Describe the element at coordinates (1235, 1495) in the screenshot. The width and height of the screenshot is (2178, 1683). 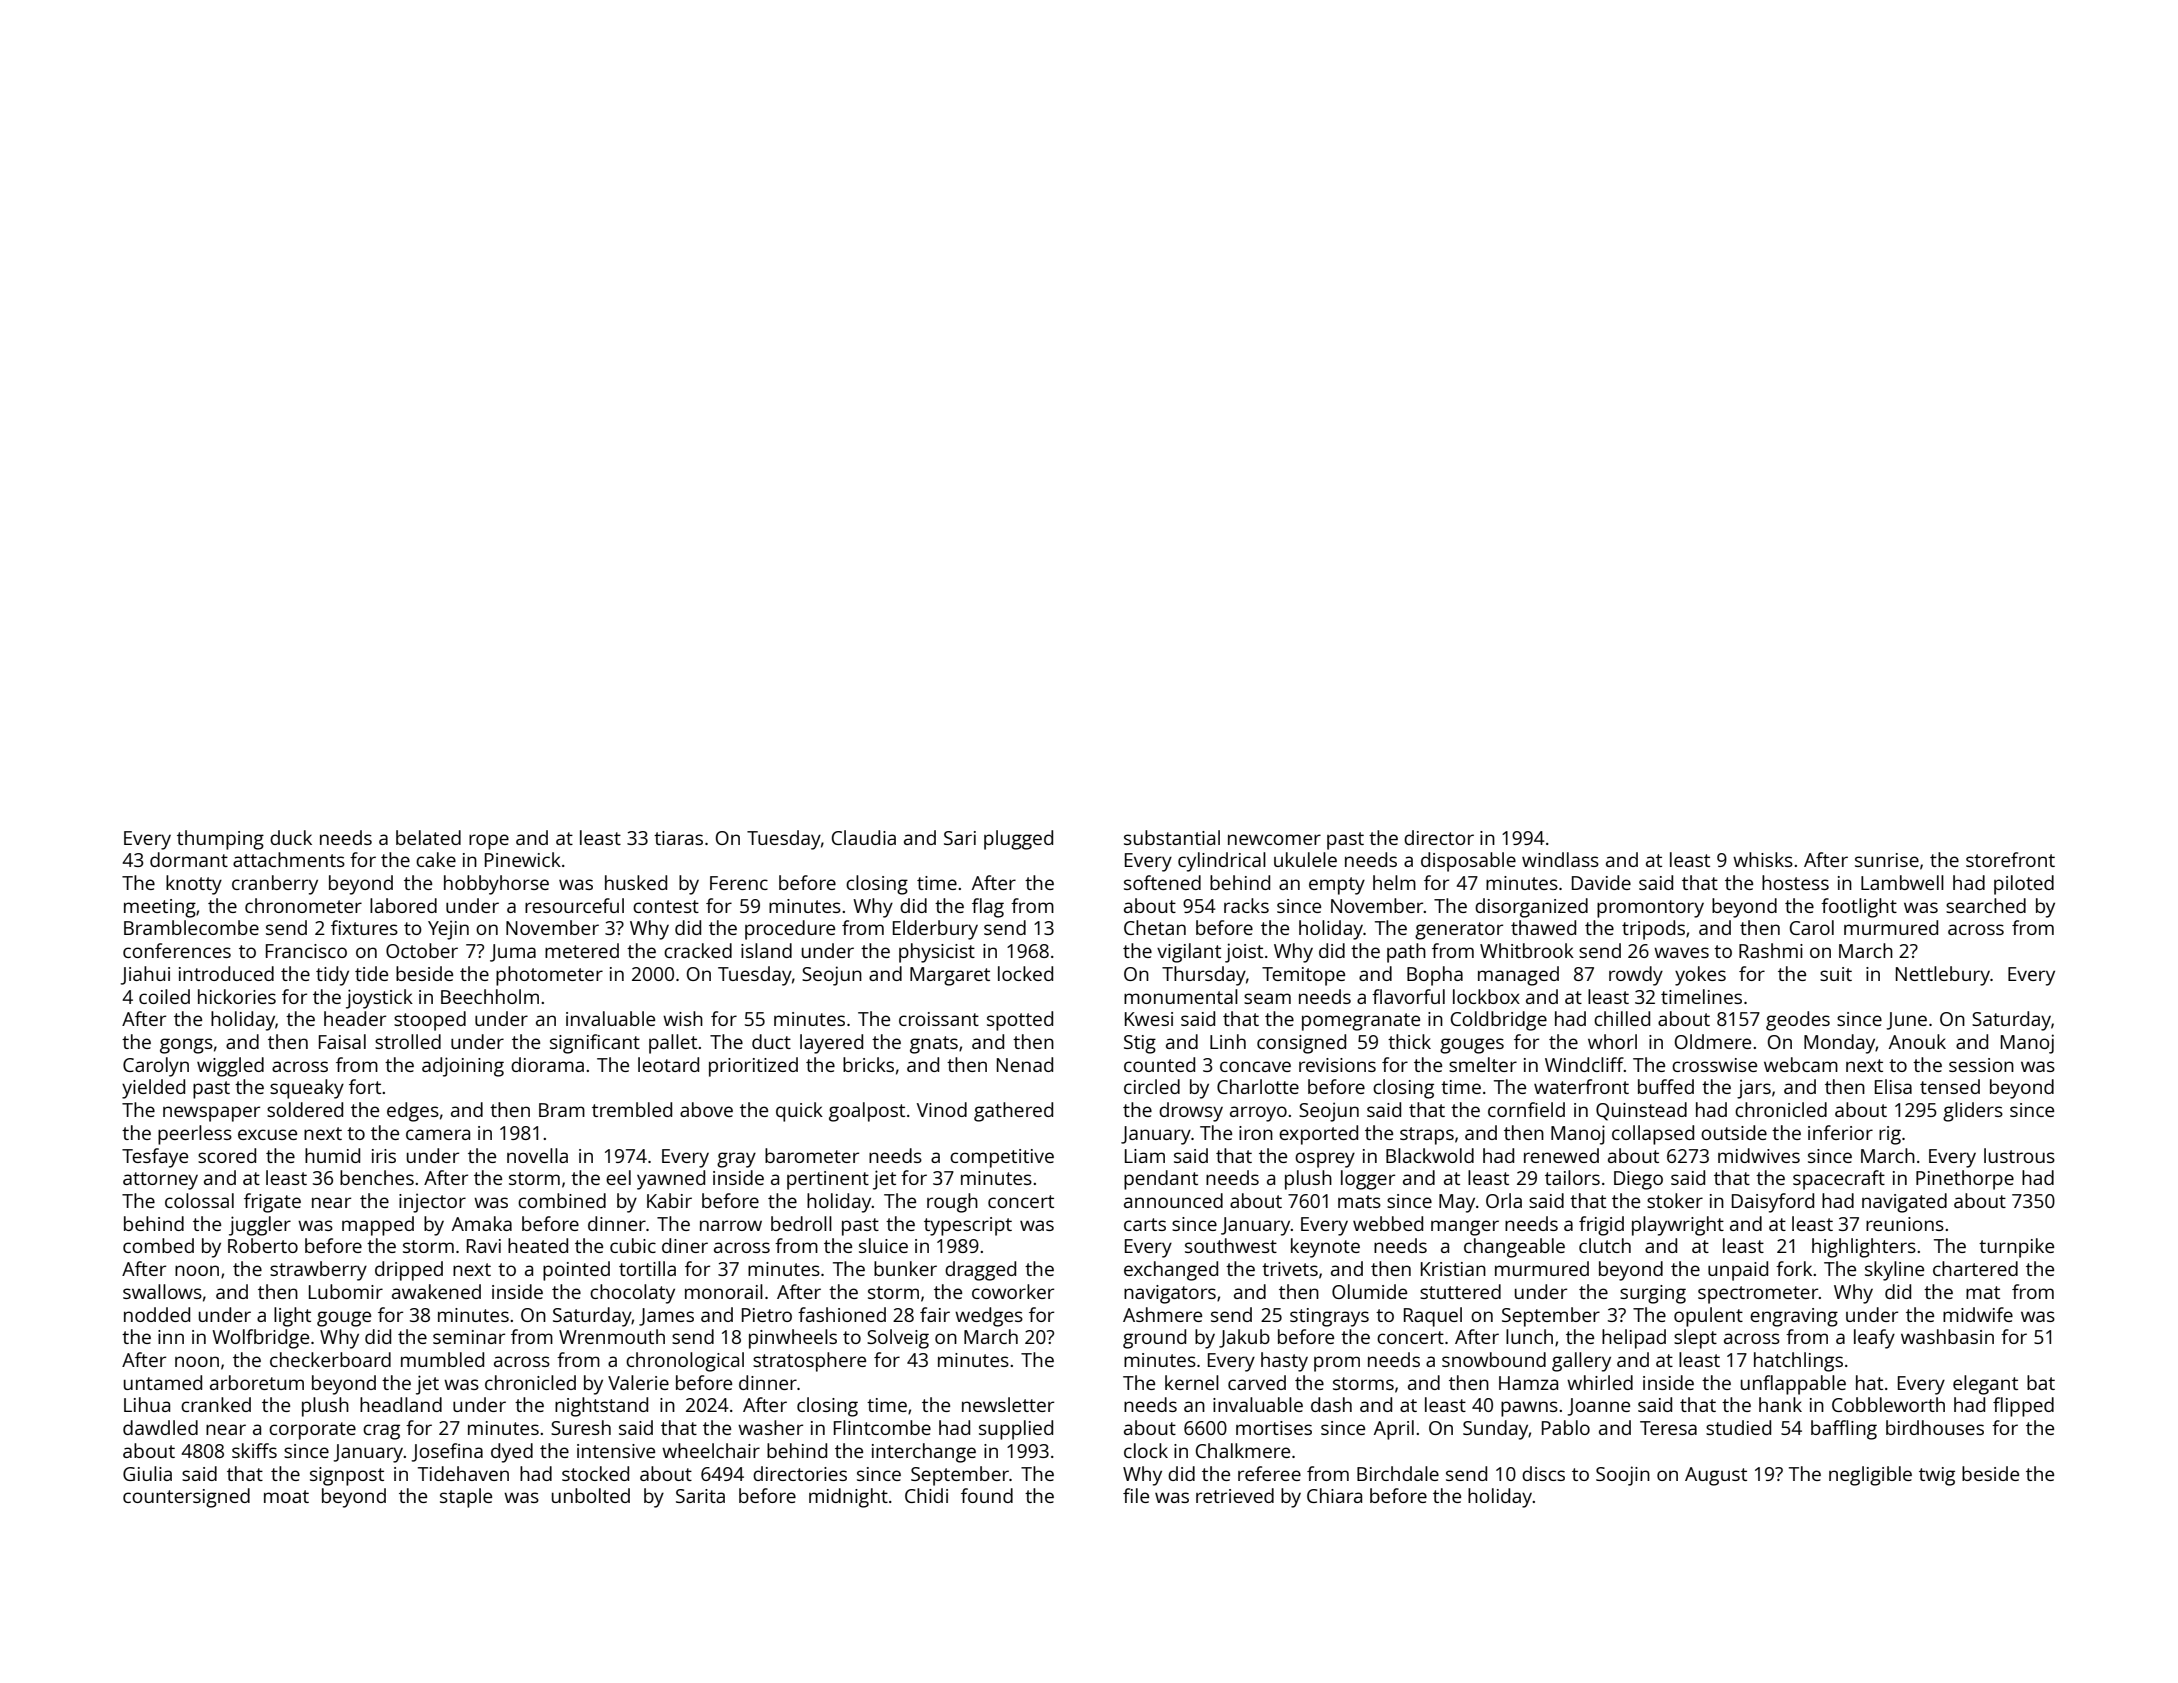
I see `retrieved` at that location.
